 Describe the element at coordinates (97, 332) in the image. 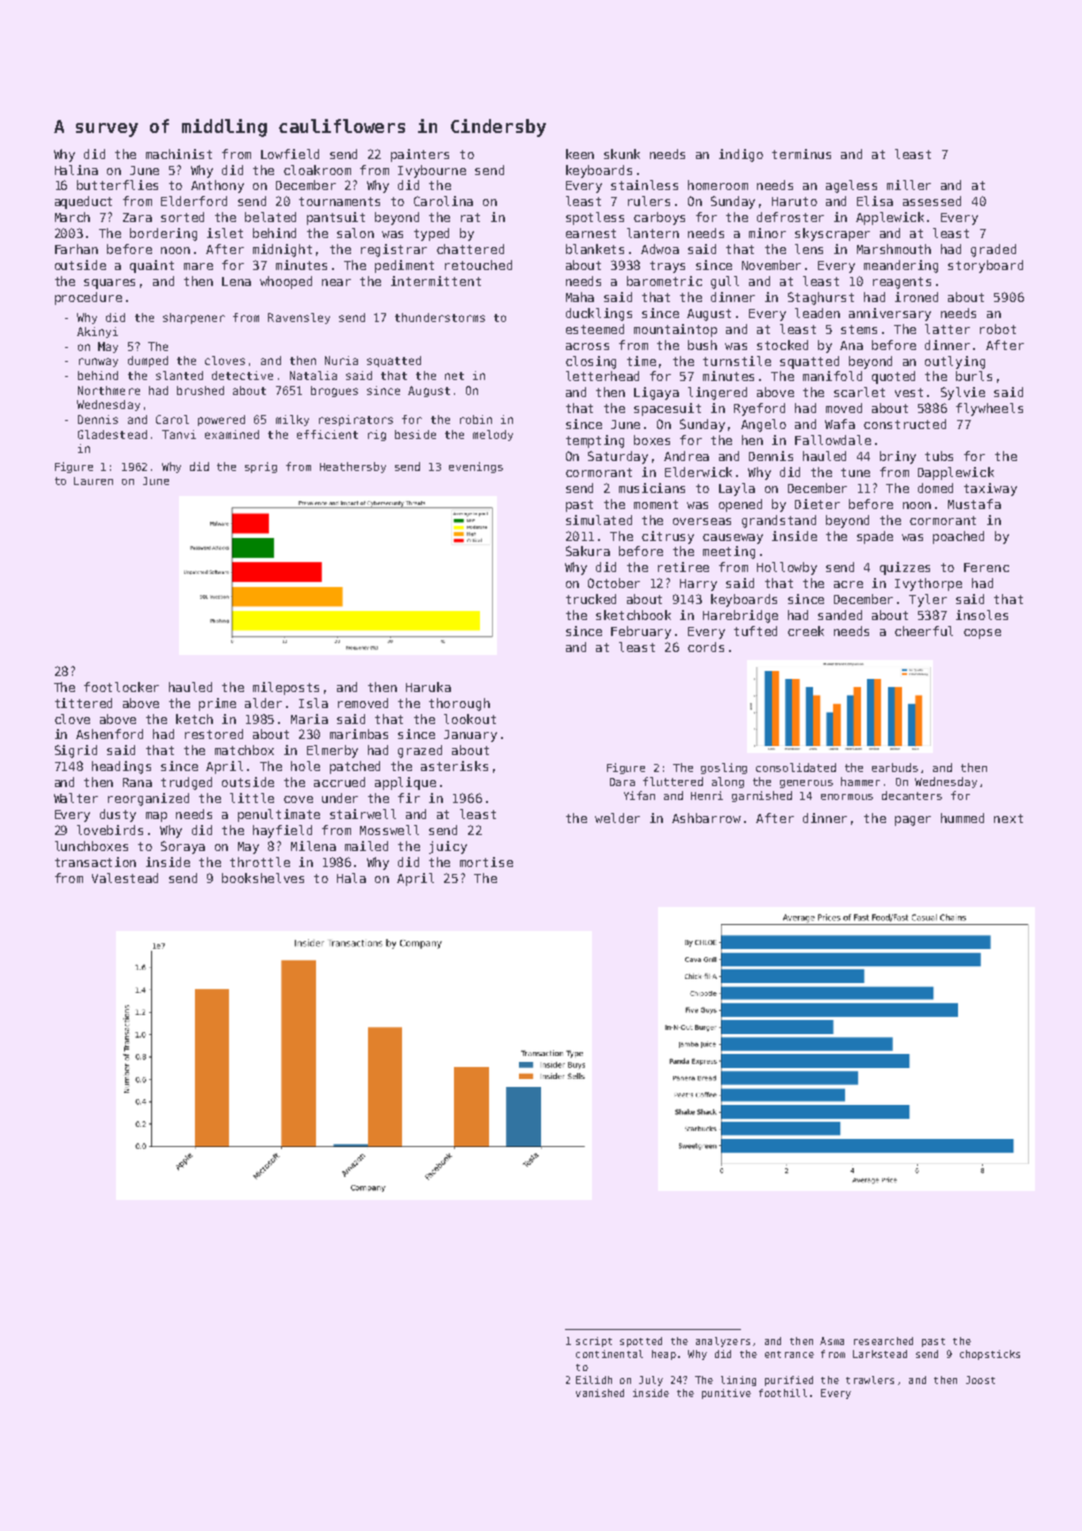

I see `Akinyi` at that location.
